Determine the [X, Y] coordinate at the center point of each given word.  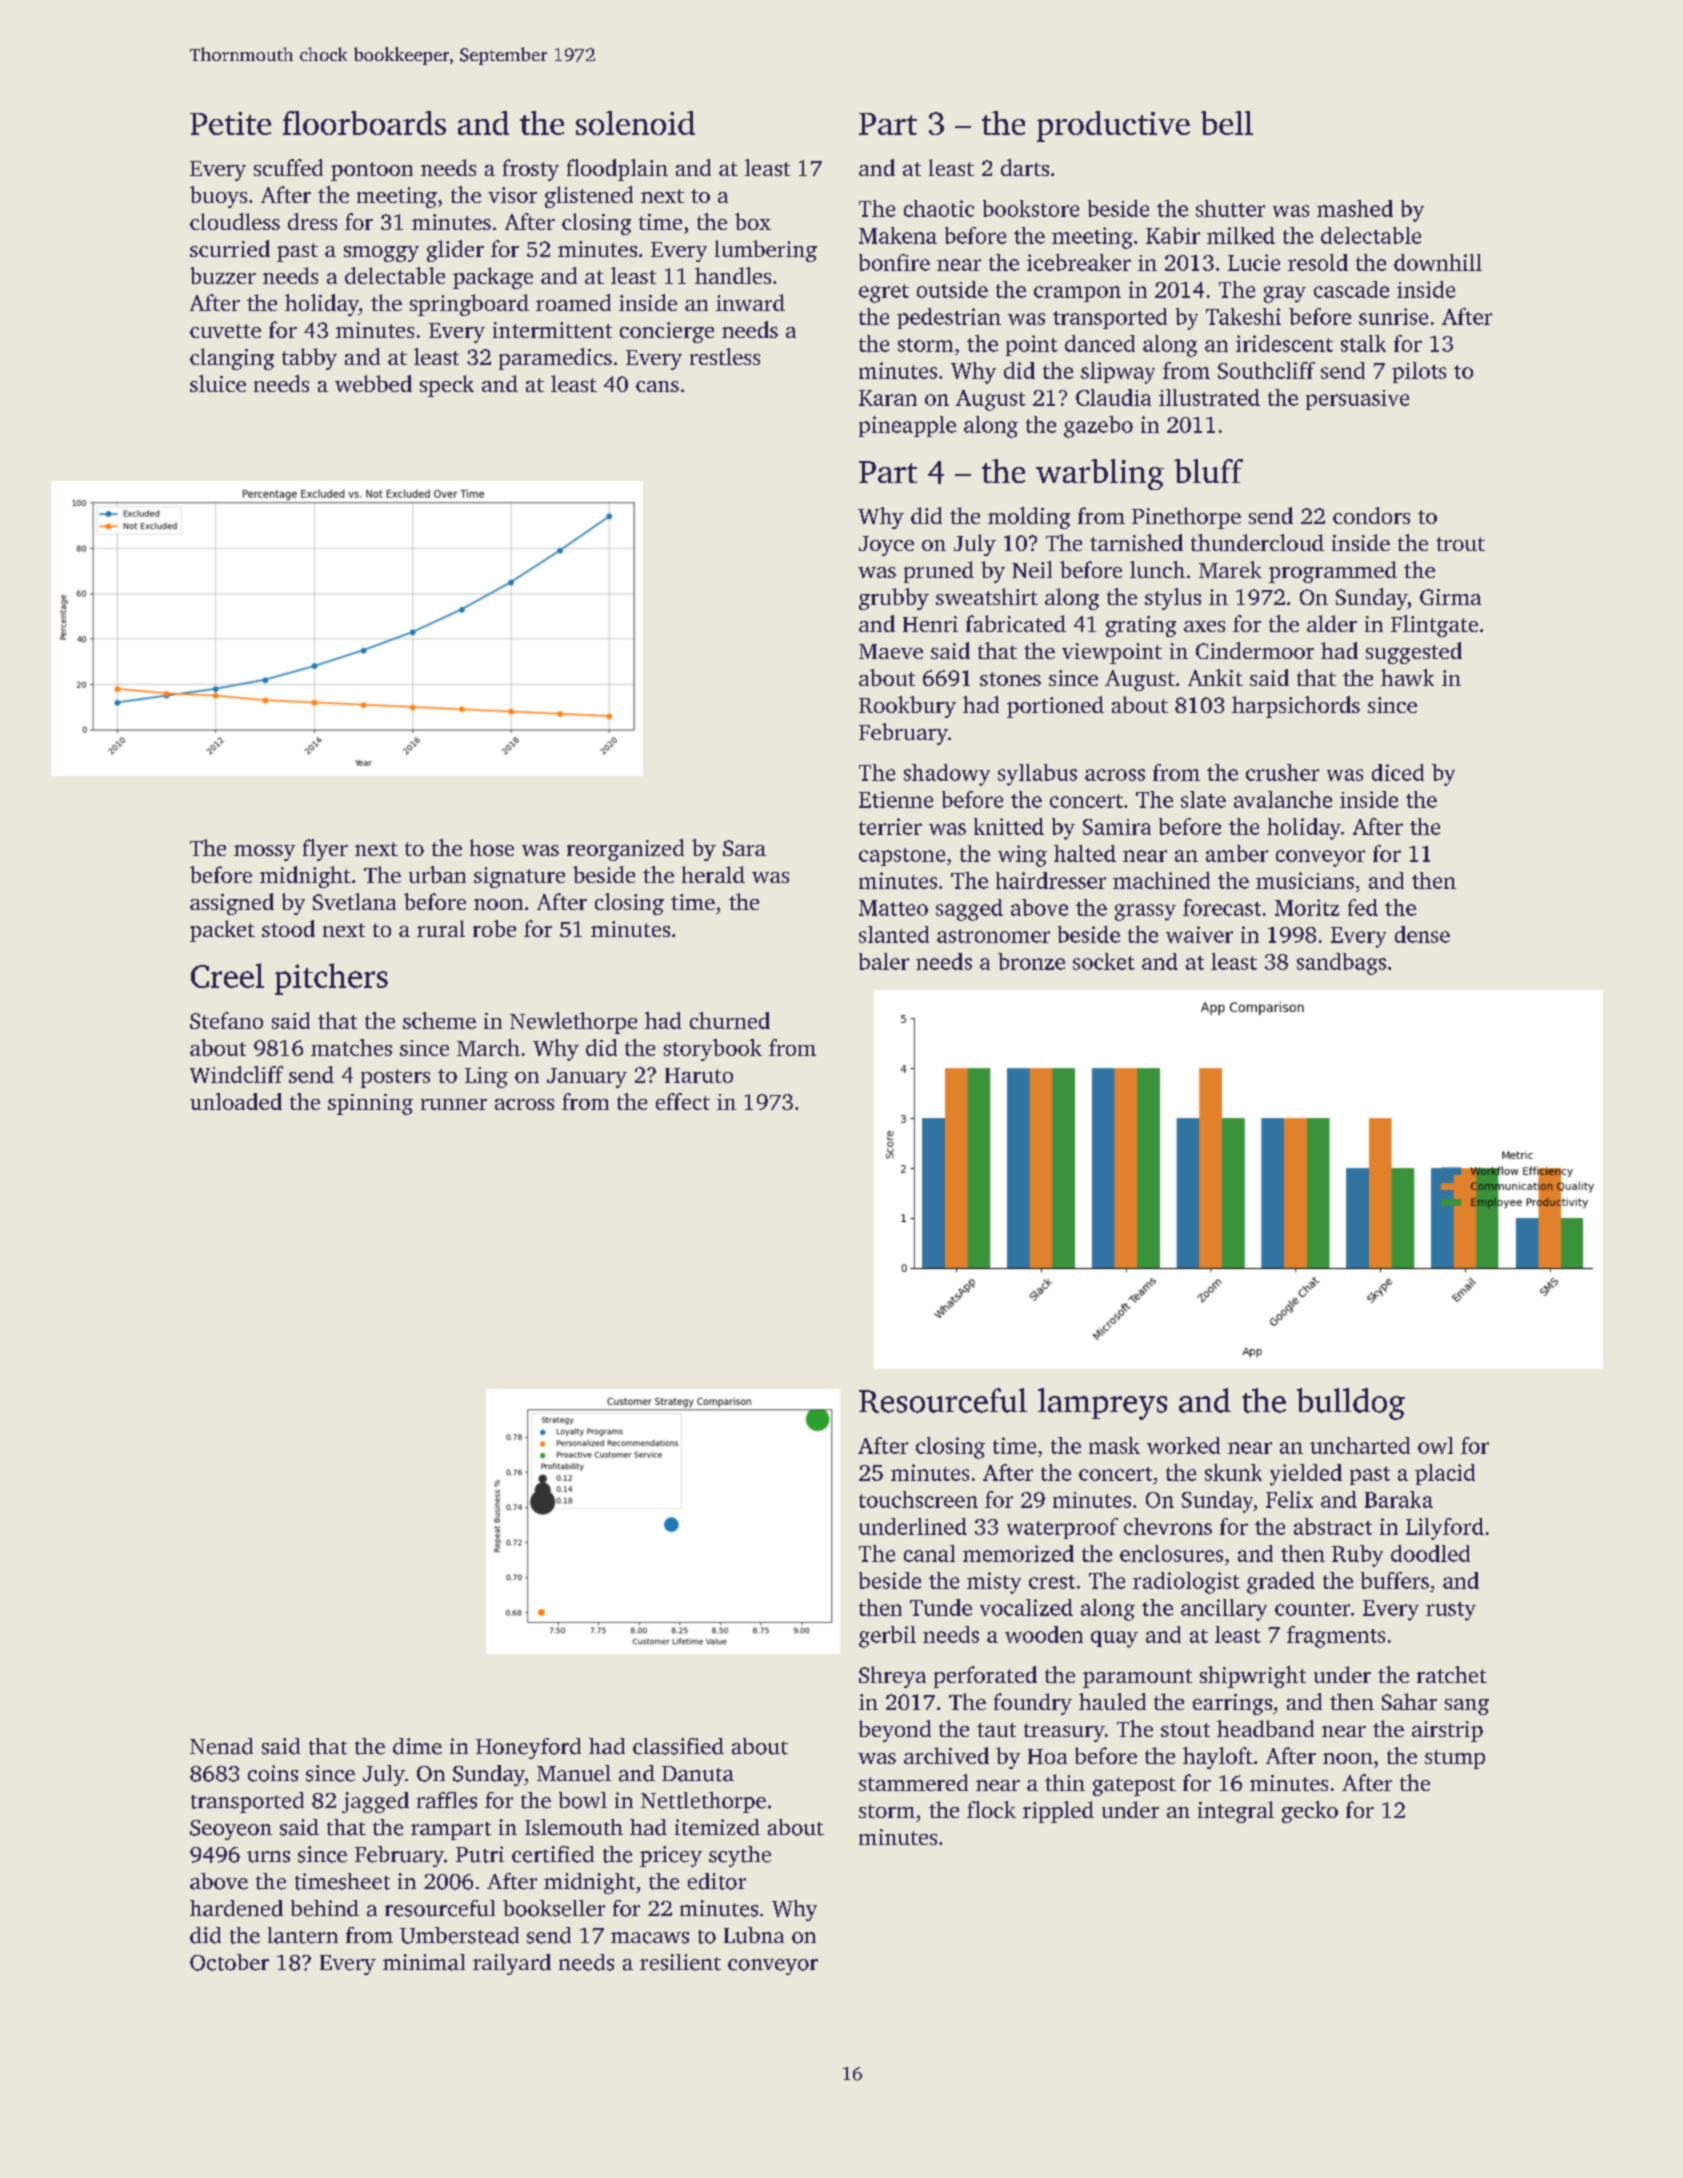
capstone [902, 857]
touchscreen [918, 1499]
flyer [325, 850]
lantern [303, 1935]
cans [657, 386]
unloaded [236, 1101]
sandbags [1341, 964]
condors [1371, 515]
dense [1422, 934]
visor [512, 195]
